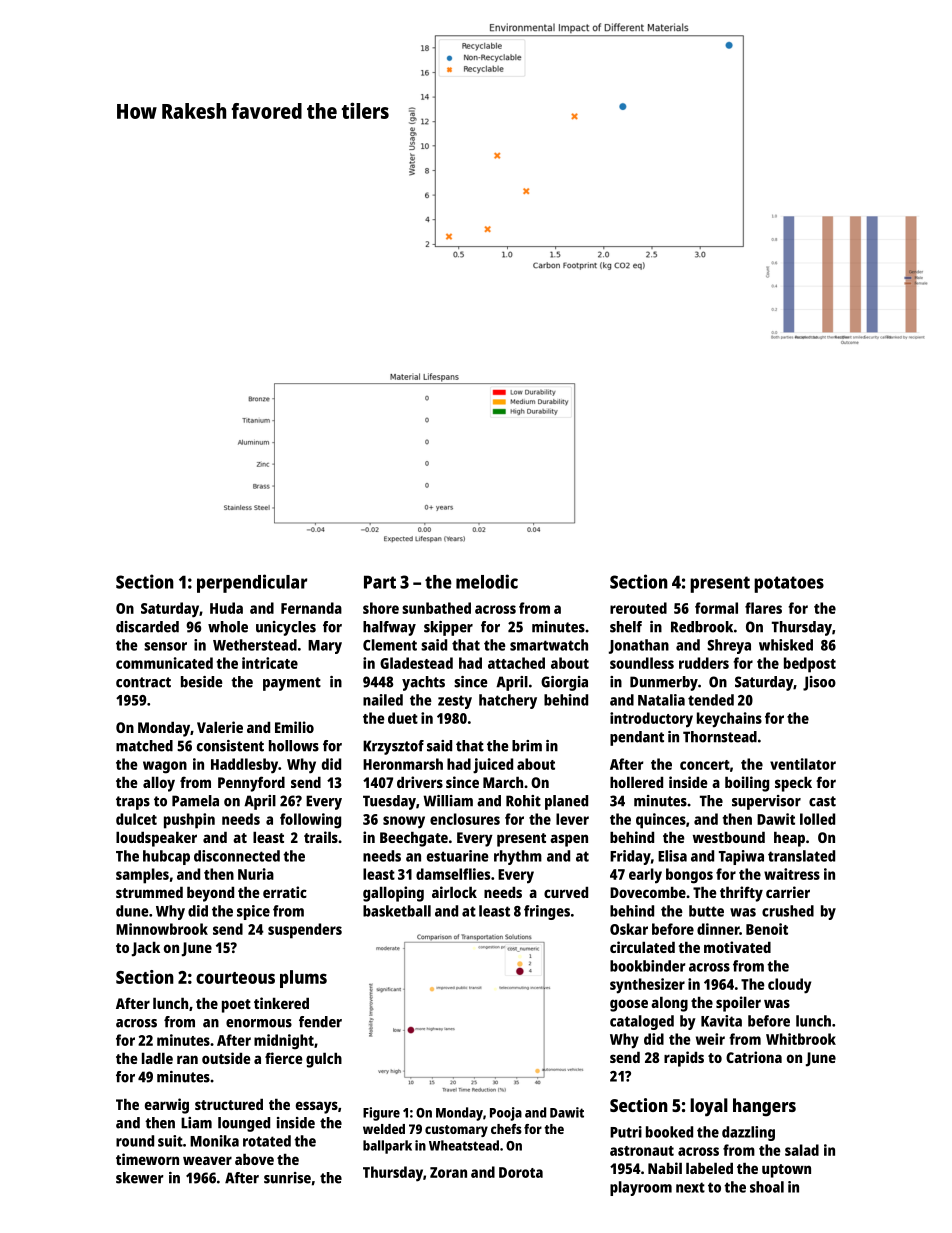 Image resolution: width=952 pixels, height=1233 pixels. What do you see at coordinates (702, 627) in the page?
I see `Redbrook` at bounding box center [702, 627].
